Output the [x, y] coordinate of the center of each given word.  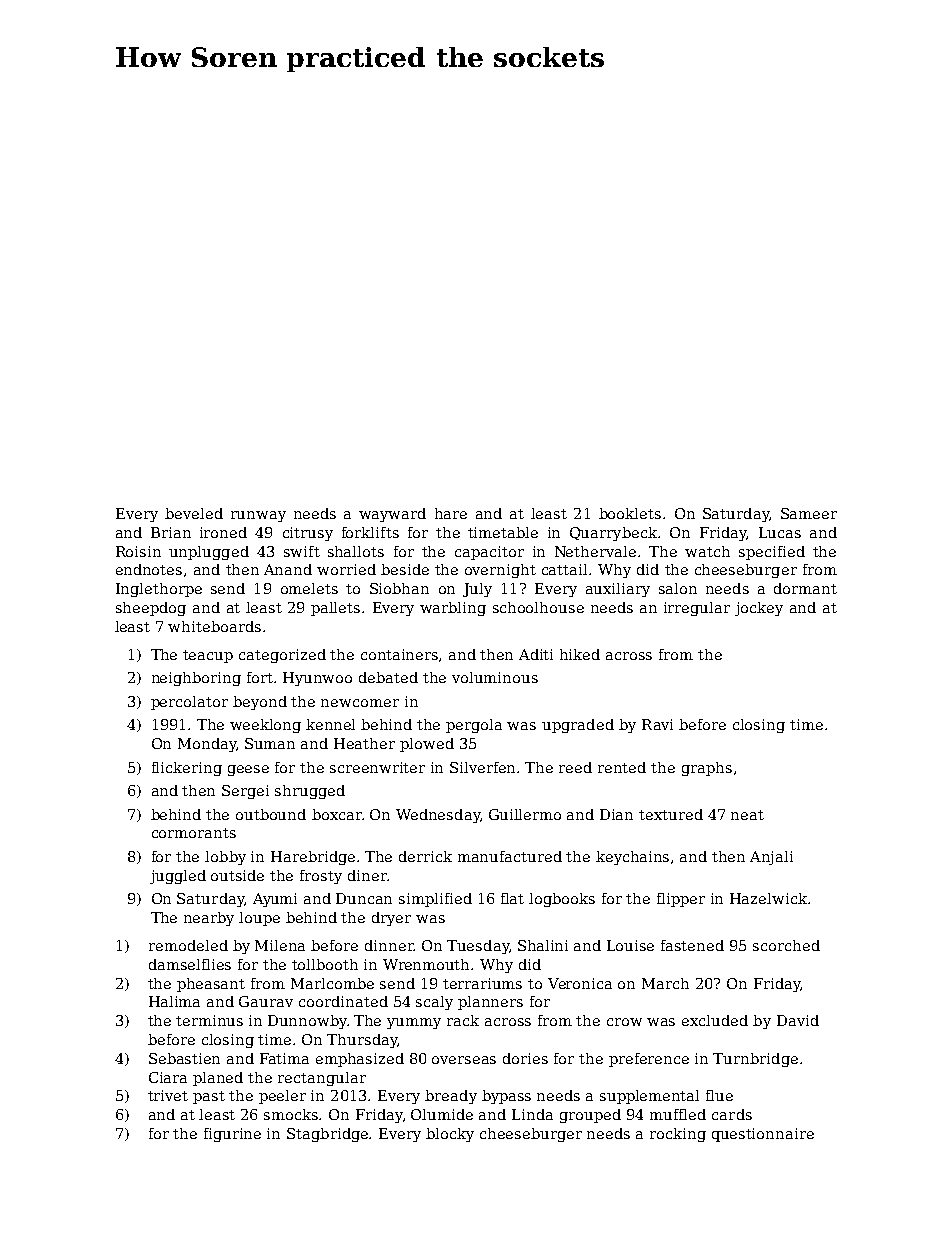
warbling [453, 609]
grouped [590, 1116]
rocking [678, 1135]
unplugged [209, 553]
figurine [232, 1135]
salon [678, 588]
